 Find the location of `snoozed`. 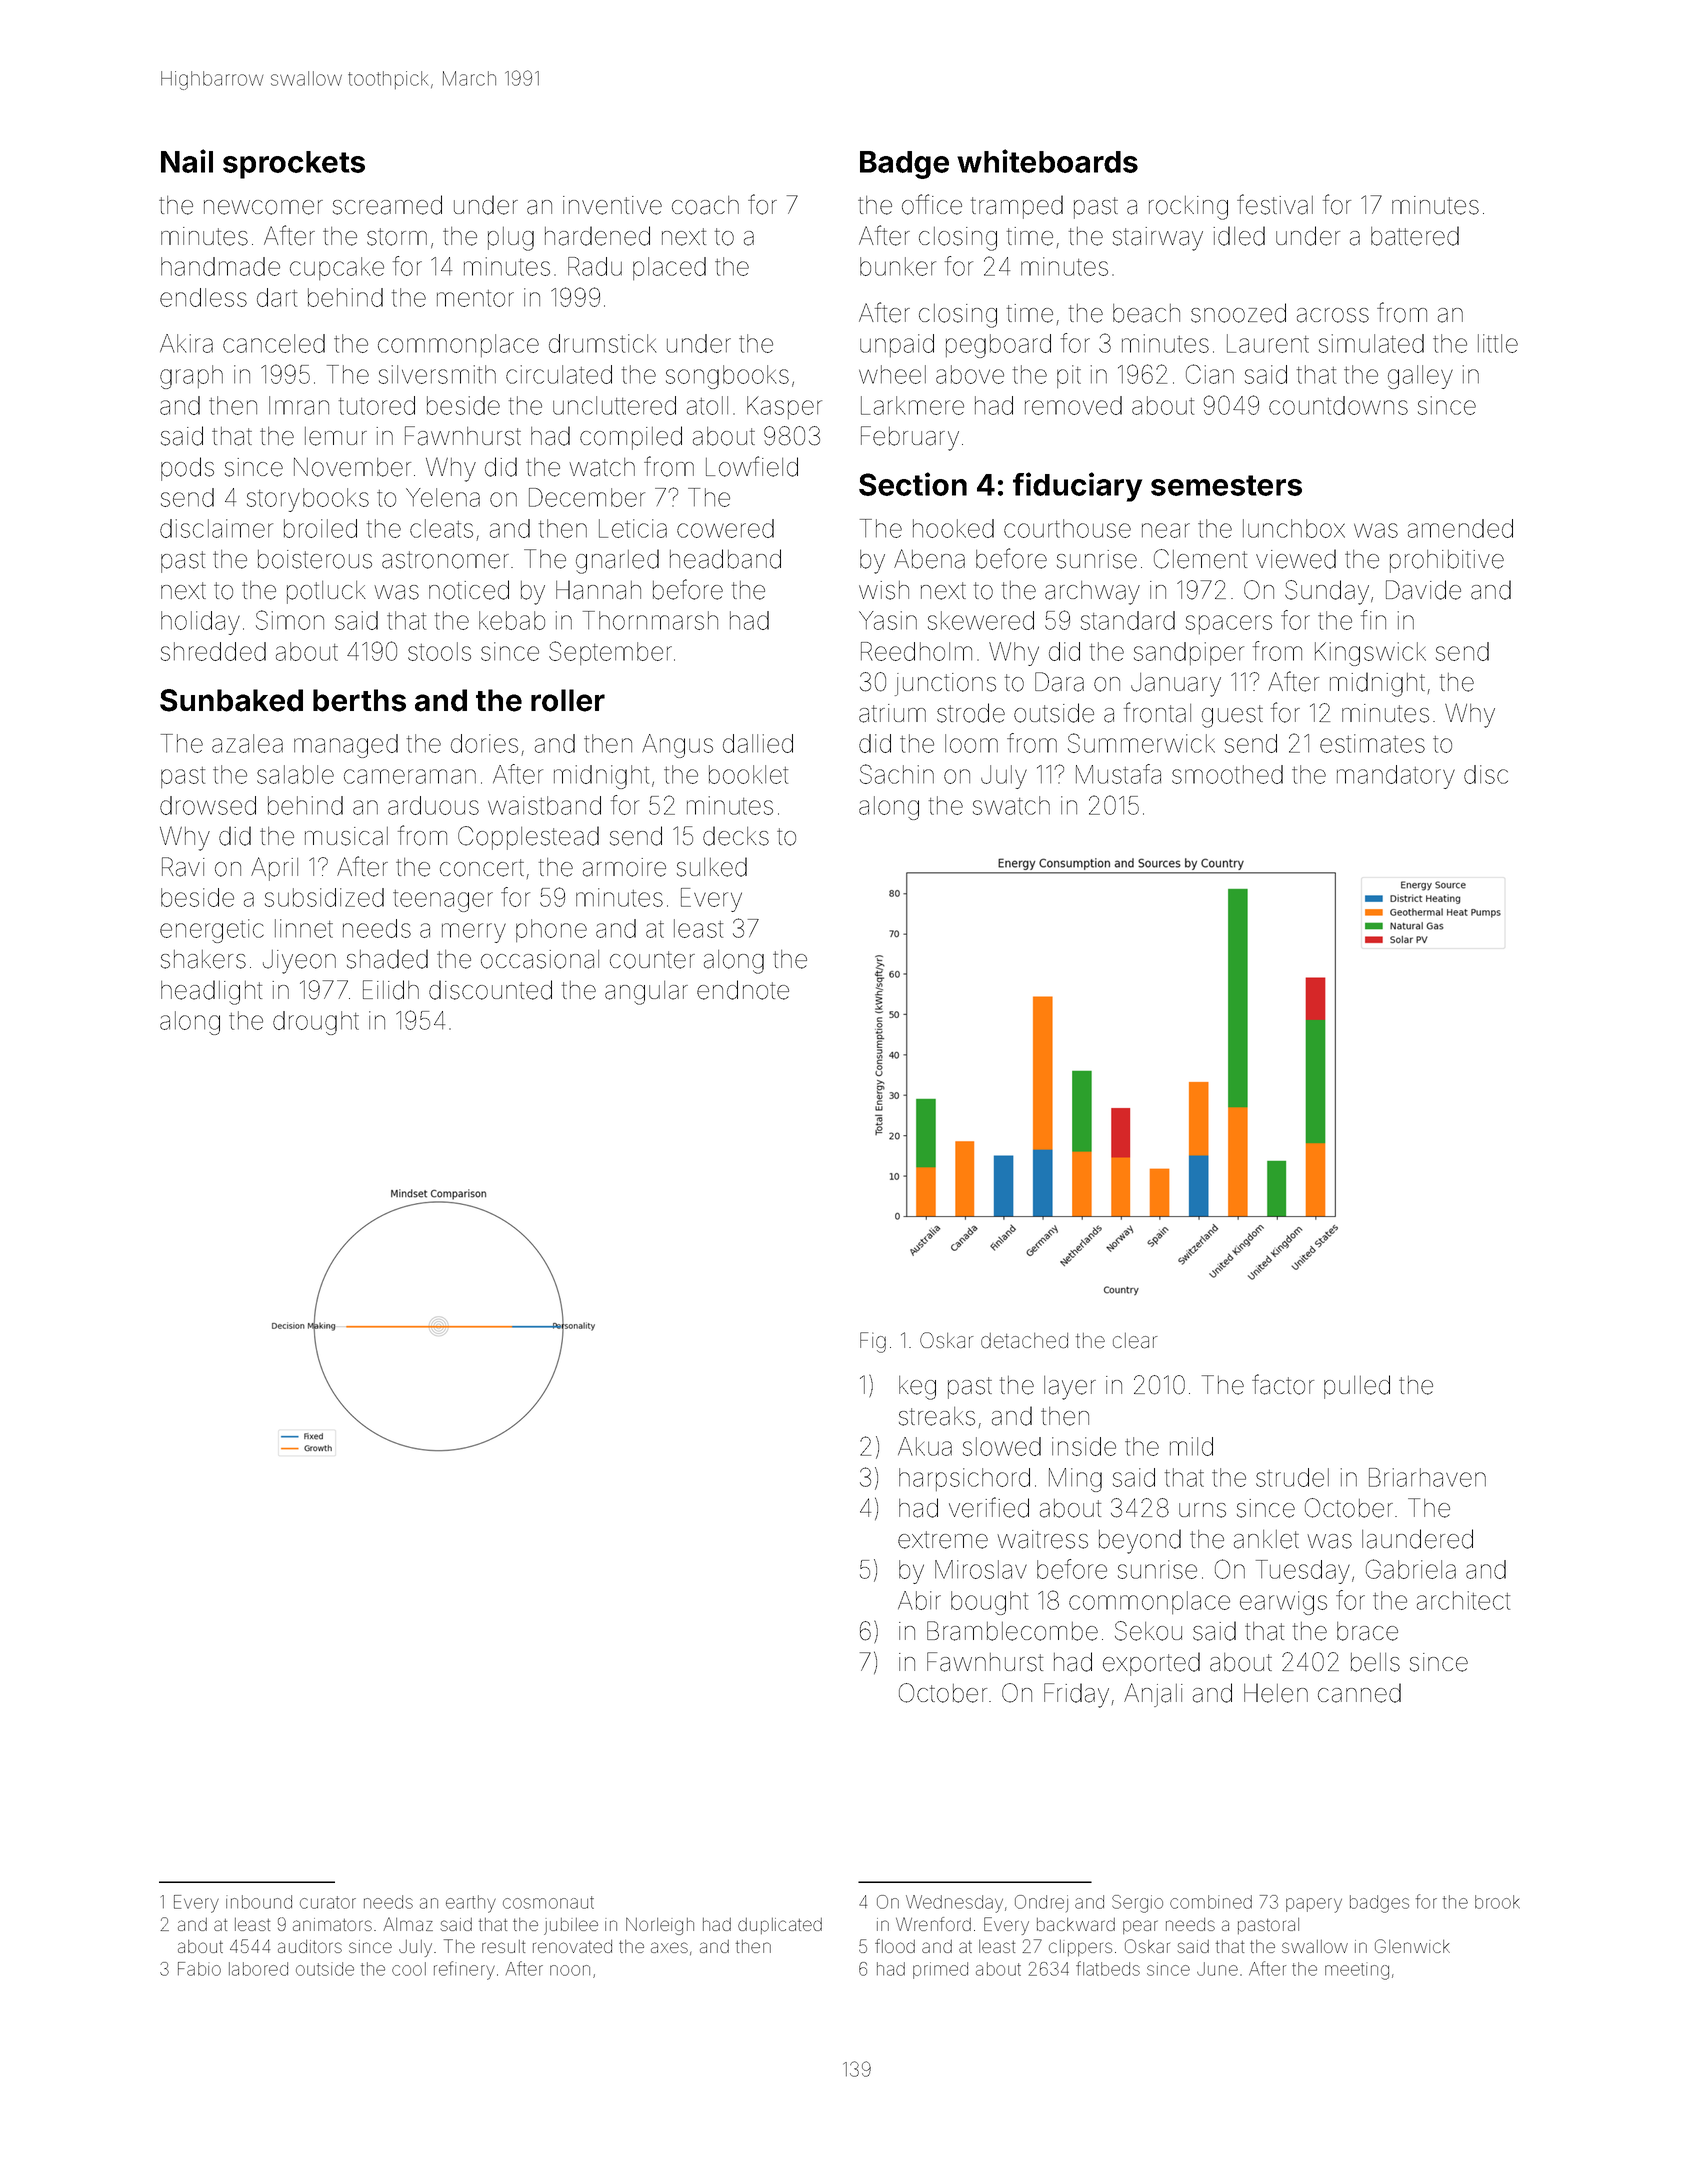

snoozed is located at coordinates (1238, 313).
